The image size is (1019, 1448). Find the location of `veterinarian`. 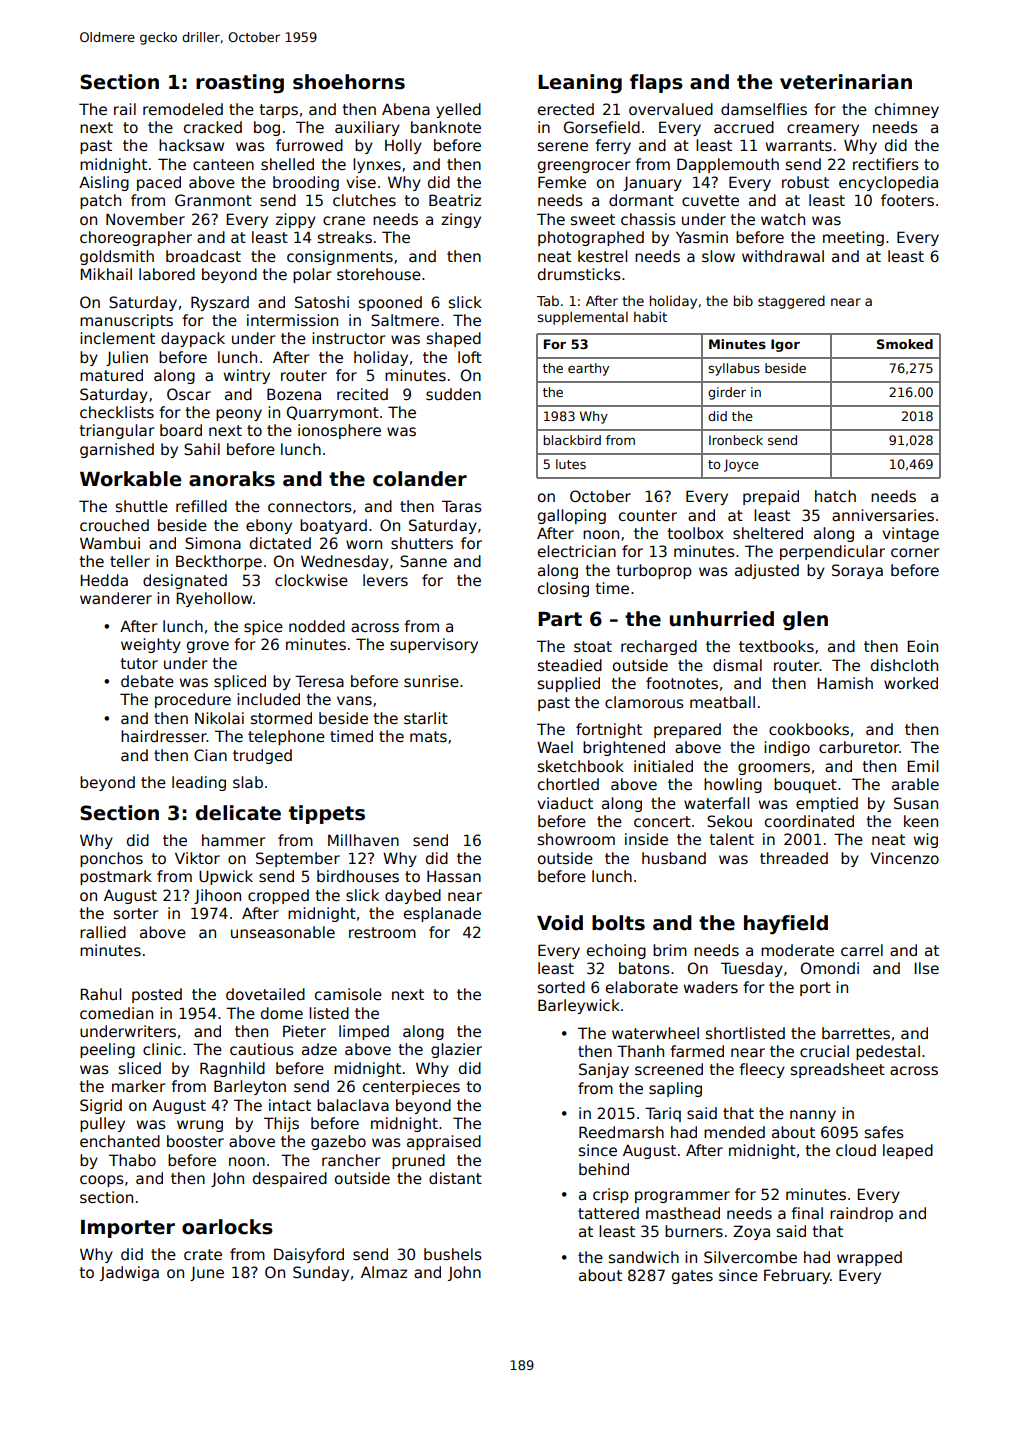

veterinarian is located at coordinates (846, 82).
